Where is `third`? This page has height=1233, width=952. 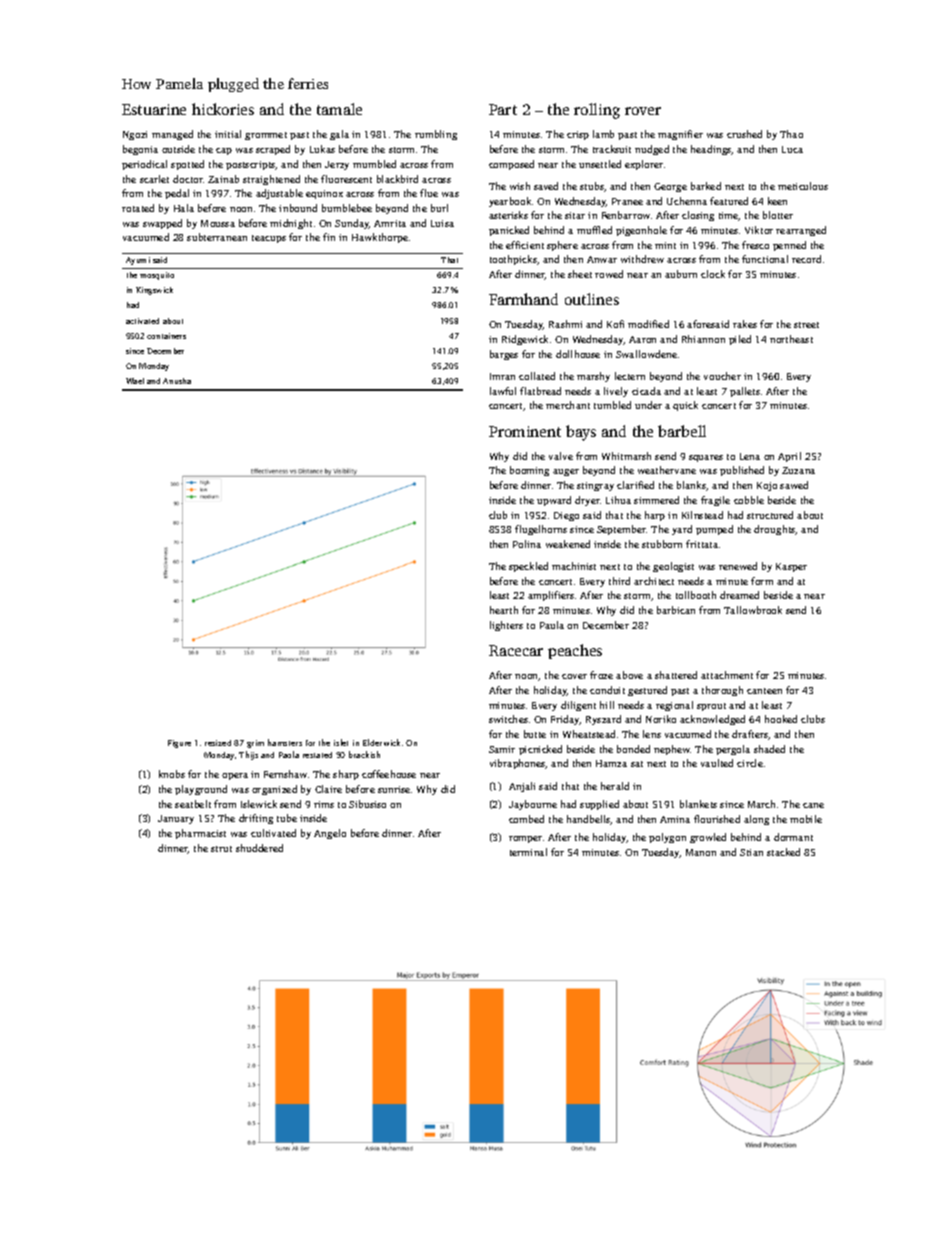
third is located at coordinates (619, 581).
